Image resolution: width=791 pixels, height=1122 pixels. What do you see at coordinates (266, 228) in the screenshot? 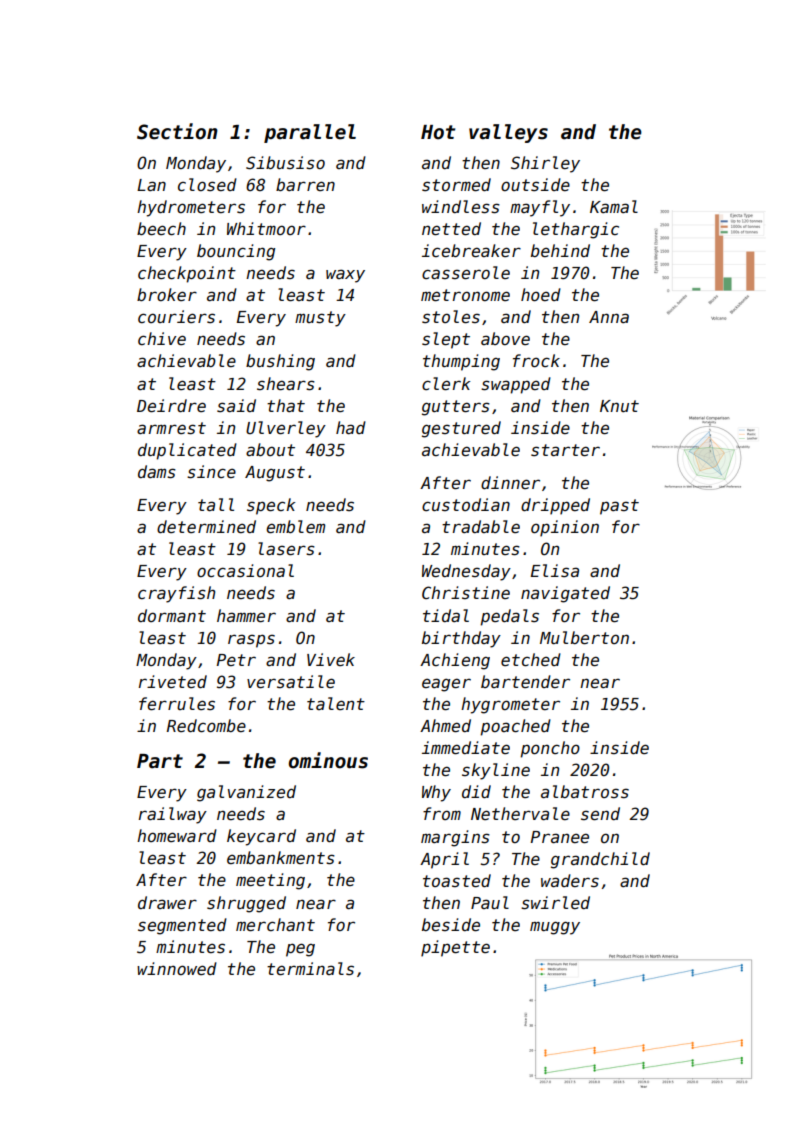
I see `Whitmoor` at bounding box center [266, 228].
